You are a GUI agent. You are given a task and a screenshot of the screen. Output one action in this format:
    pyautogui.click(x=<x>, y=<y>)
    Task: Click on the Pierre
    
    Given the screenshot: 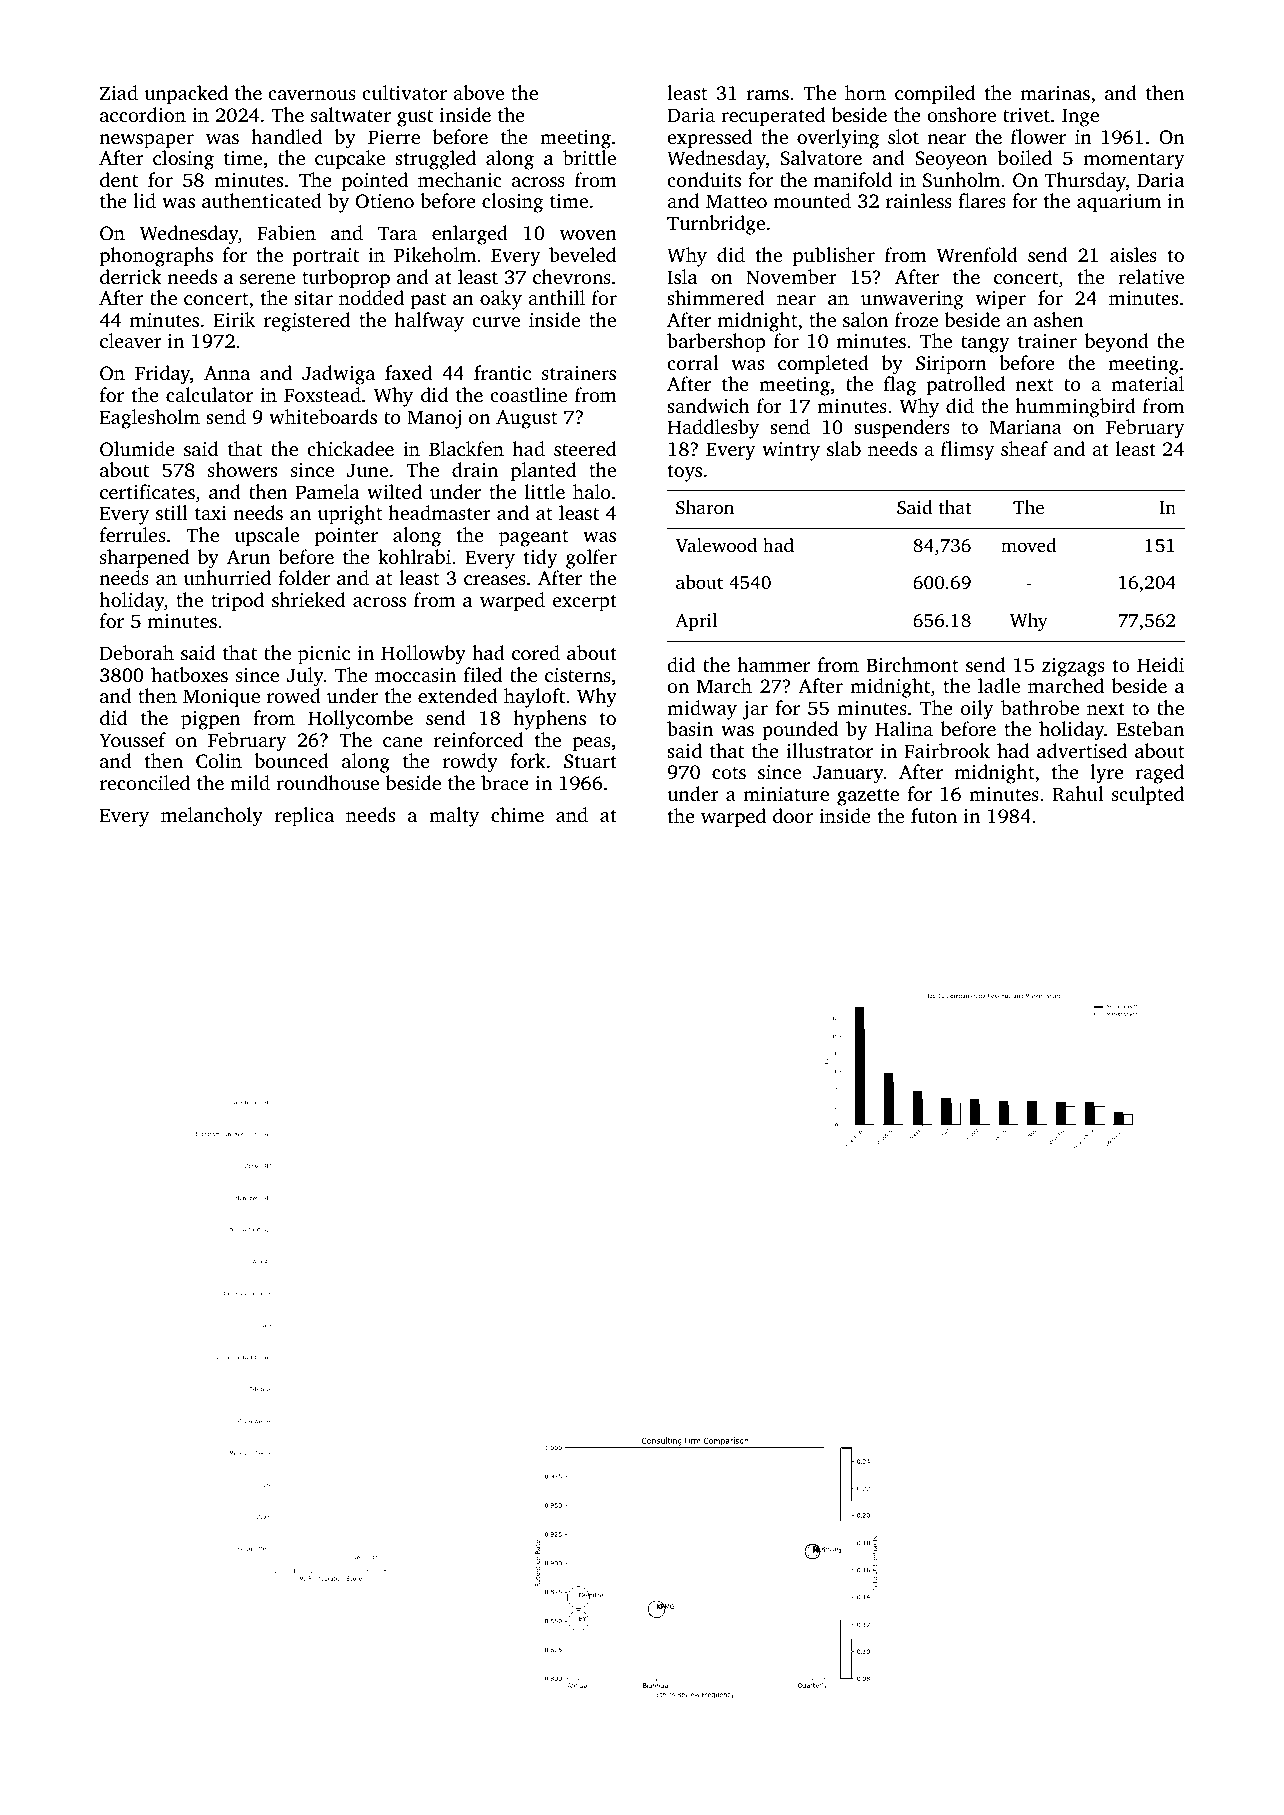 What is the action you would take?
    pyautogui.click(x=394, y=137)
